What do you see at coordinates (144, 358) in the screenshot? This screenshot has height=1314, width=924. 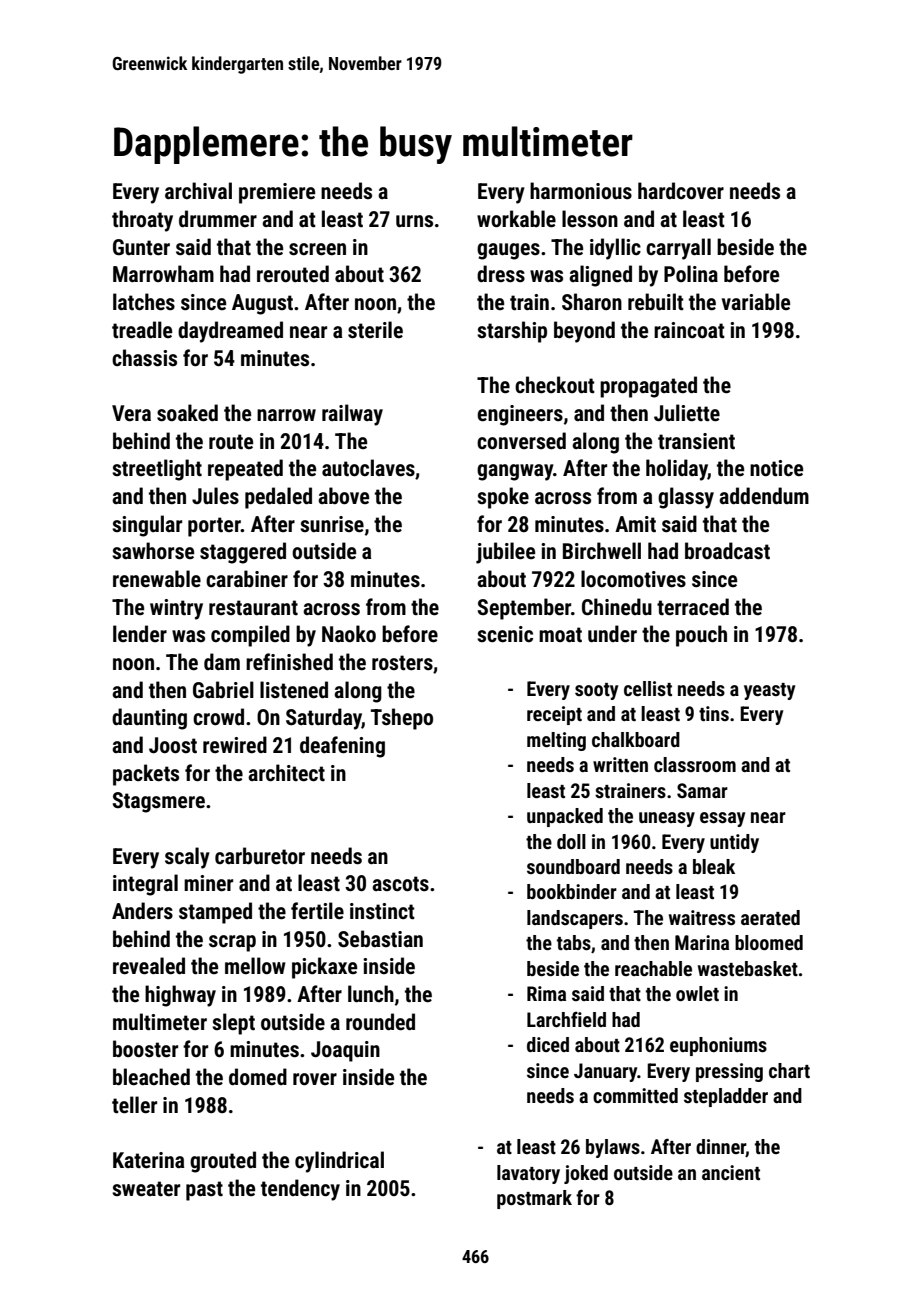 I see `chassis` at bounding box center [144, 358].
